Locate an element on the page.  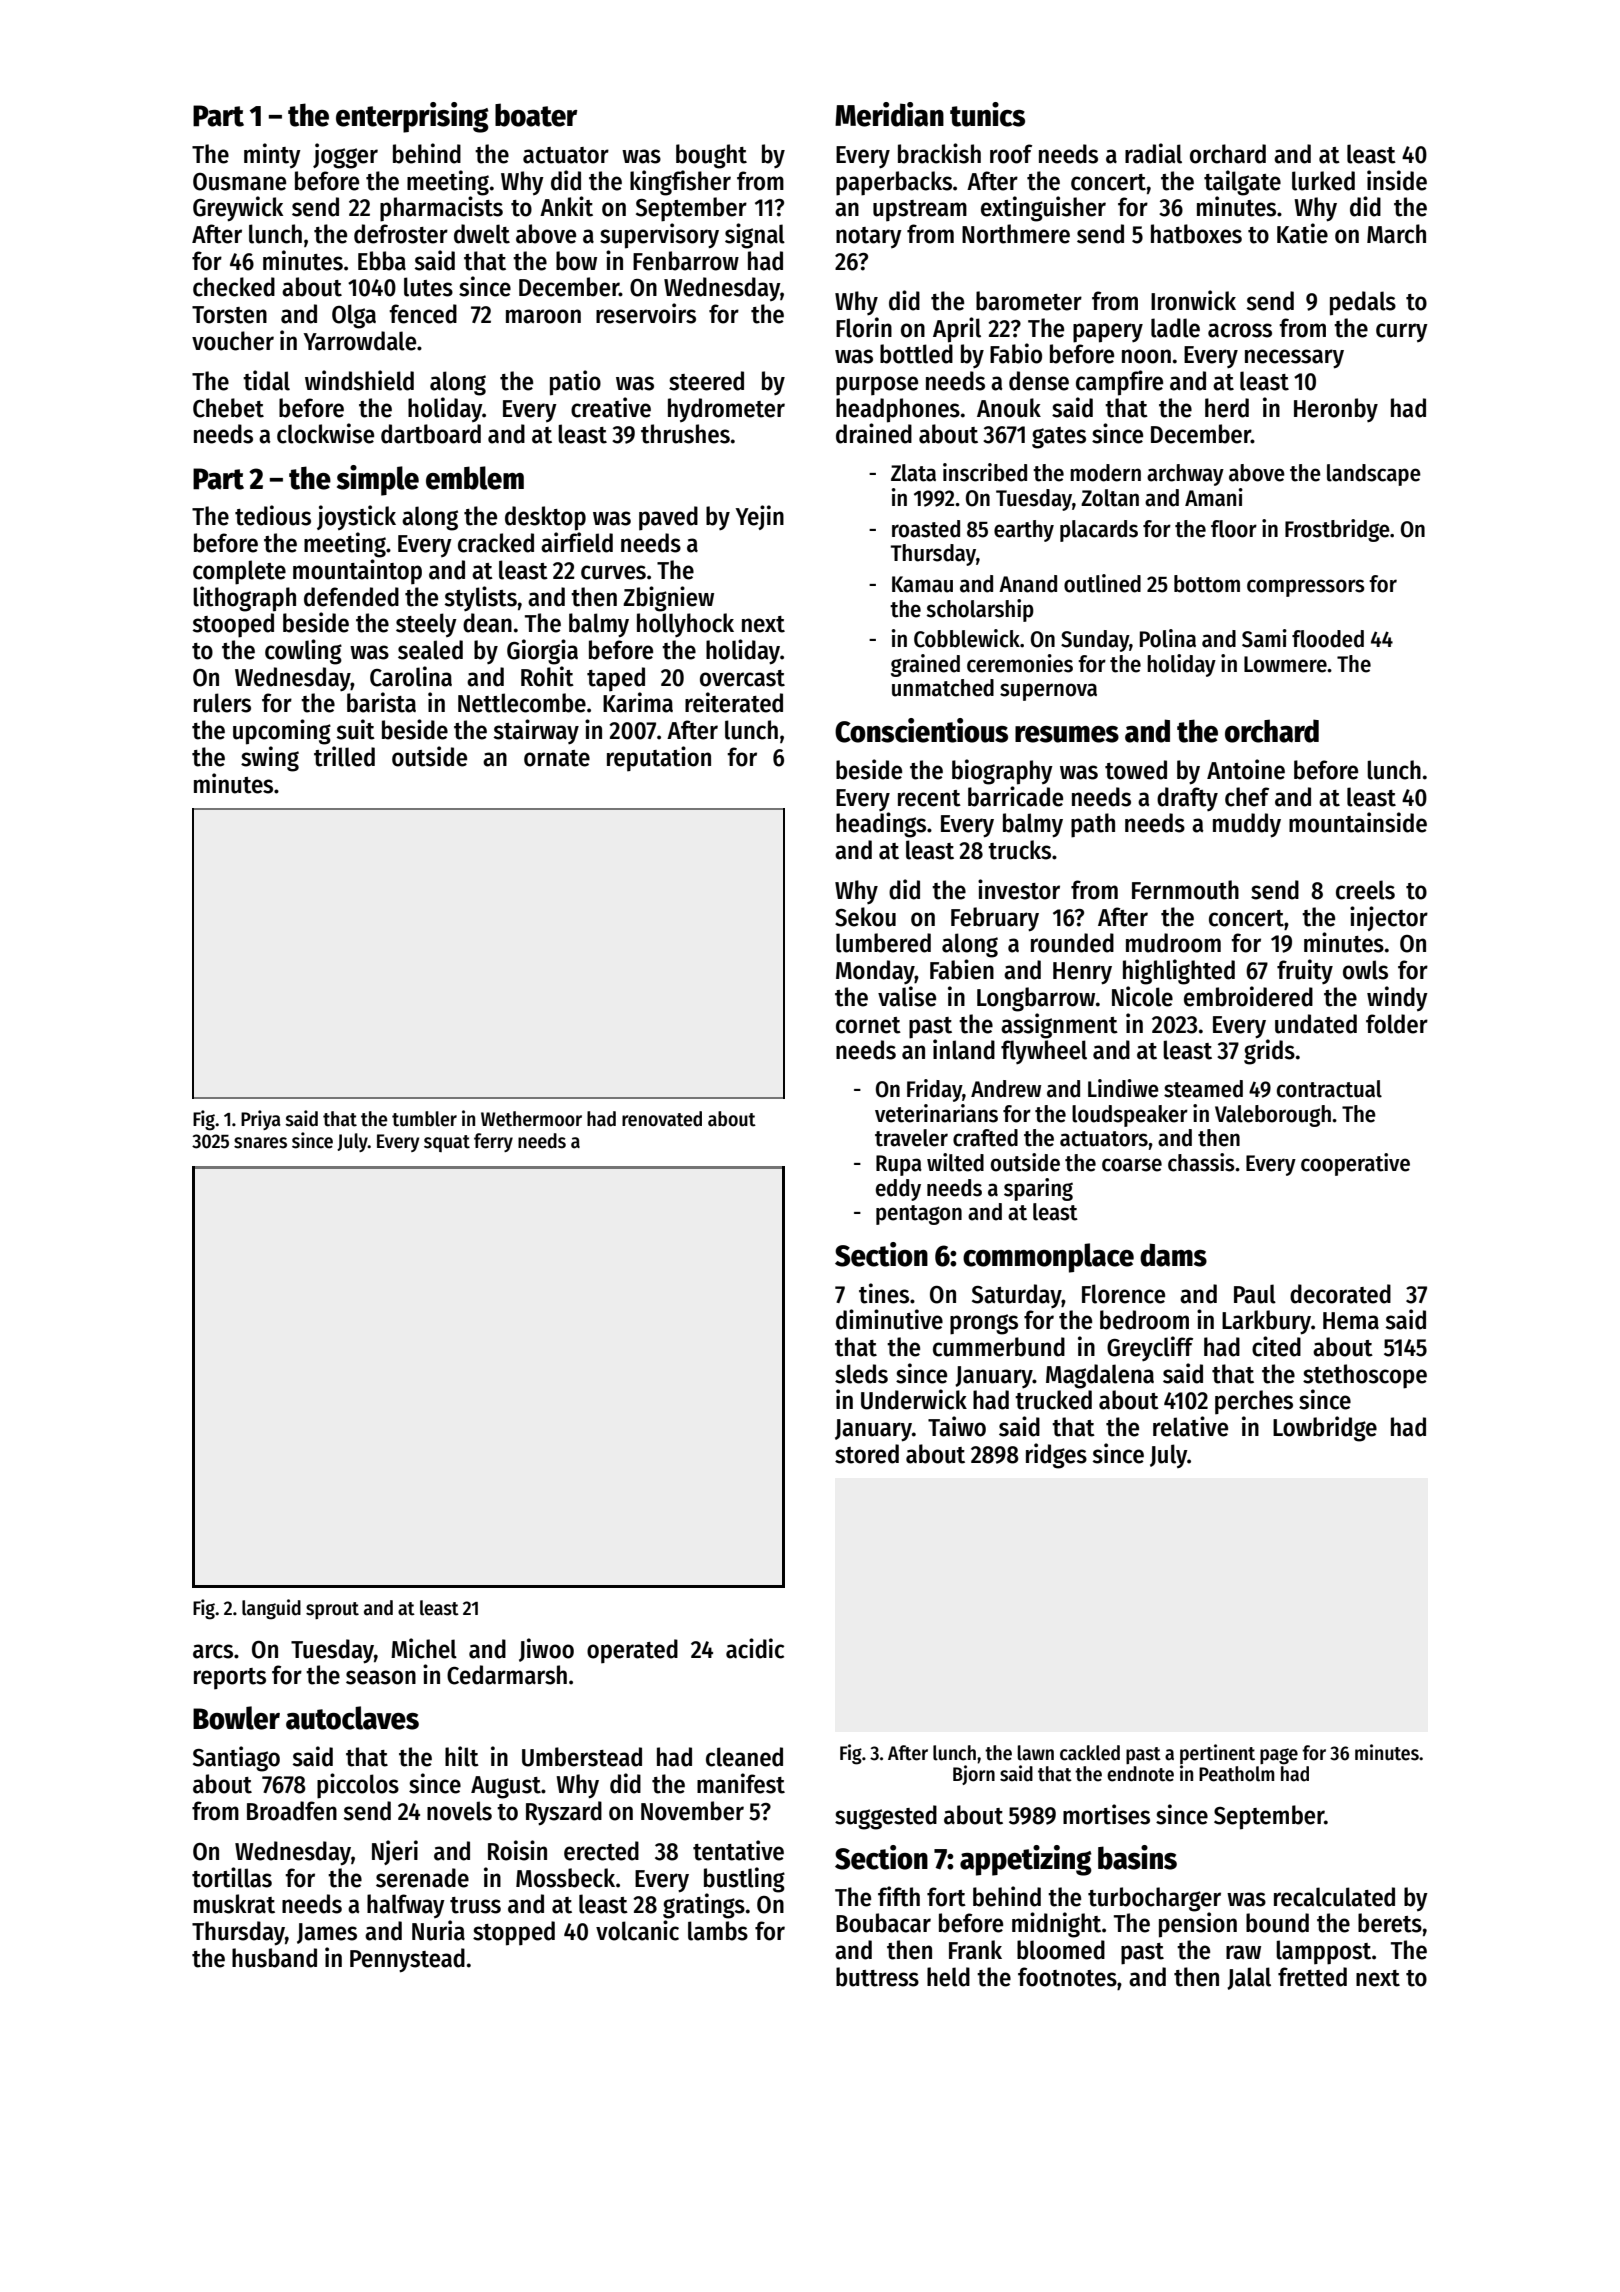
Zoltan is located at coordinates (1110, 498).
